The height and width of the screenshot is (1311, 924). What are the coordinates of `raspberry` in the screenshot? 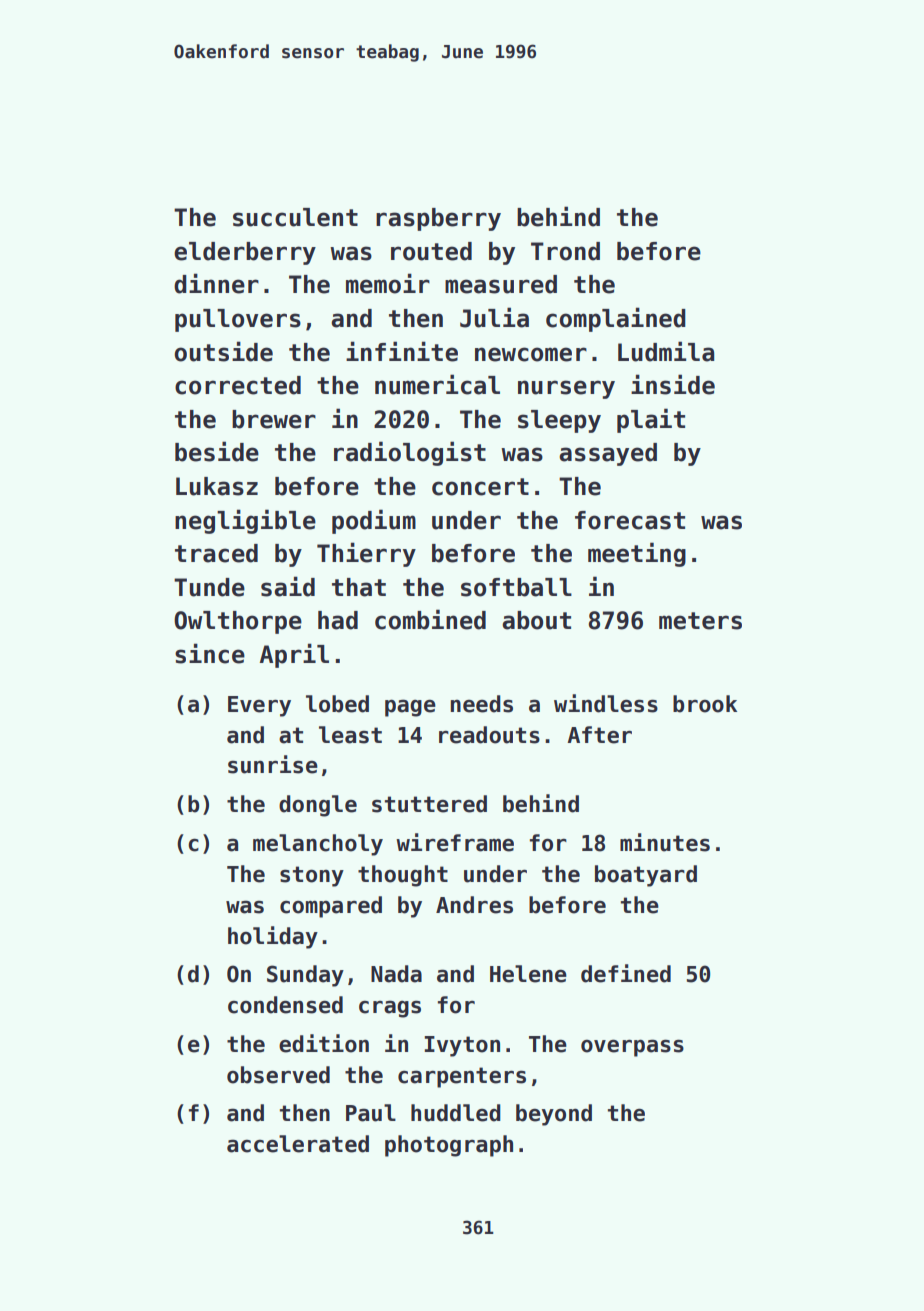 It's located at (438, 219).
